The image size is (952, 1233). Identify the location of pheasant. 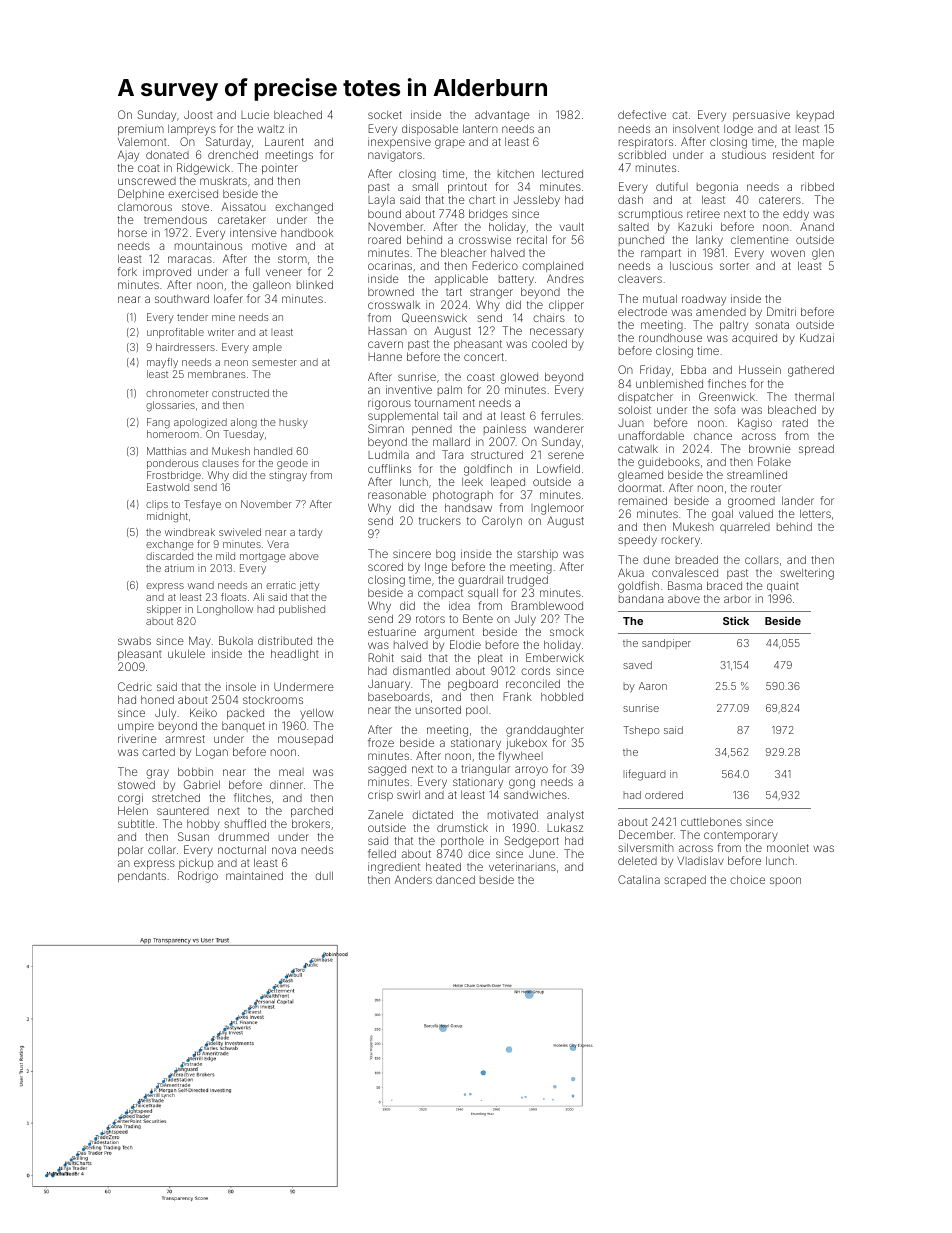
(478, 345).
